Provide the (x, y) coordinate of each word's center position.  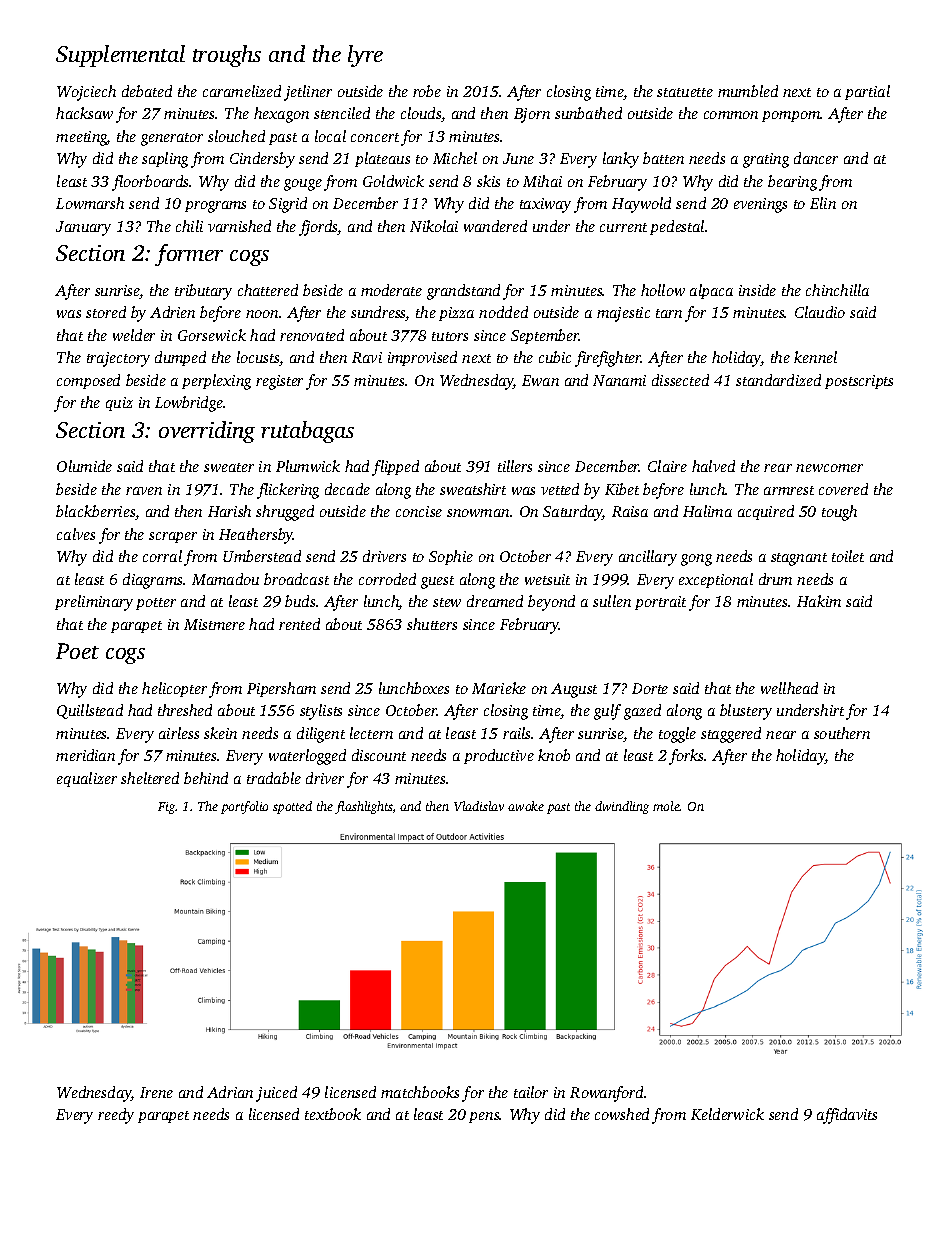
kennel (815, 357)
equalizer (87, 779)
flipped (395, 468)
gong (696, 560)
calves (76, 534)
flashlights (364, 807)
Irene (156, 1092)
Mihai (542, 181)
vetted (560, 489)
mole (666, 806)
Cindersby (262, 160)
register (279, 382)
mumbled (748, 91)
